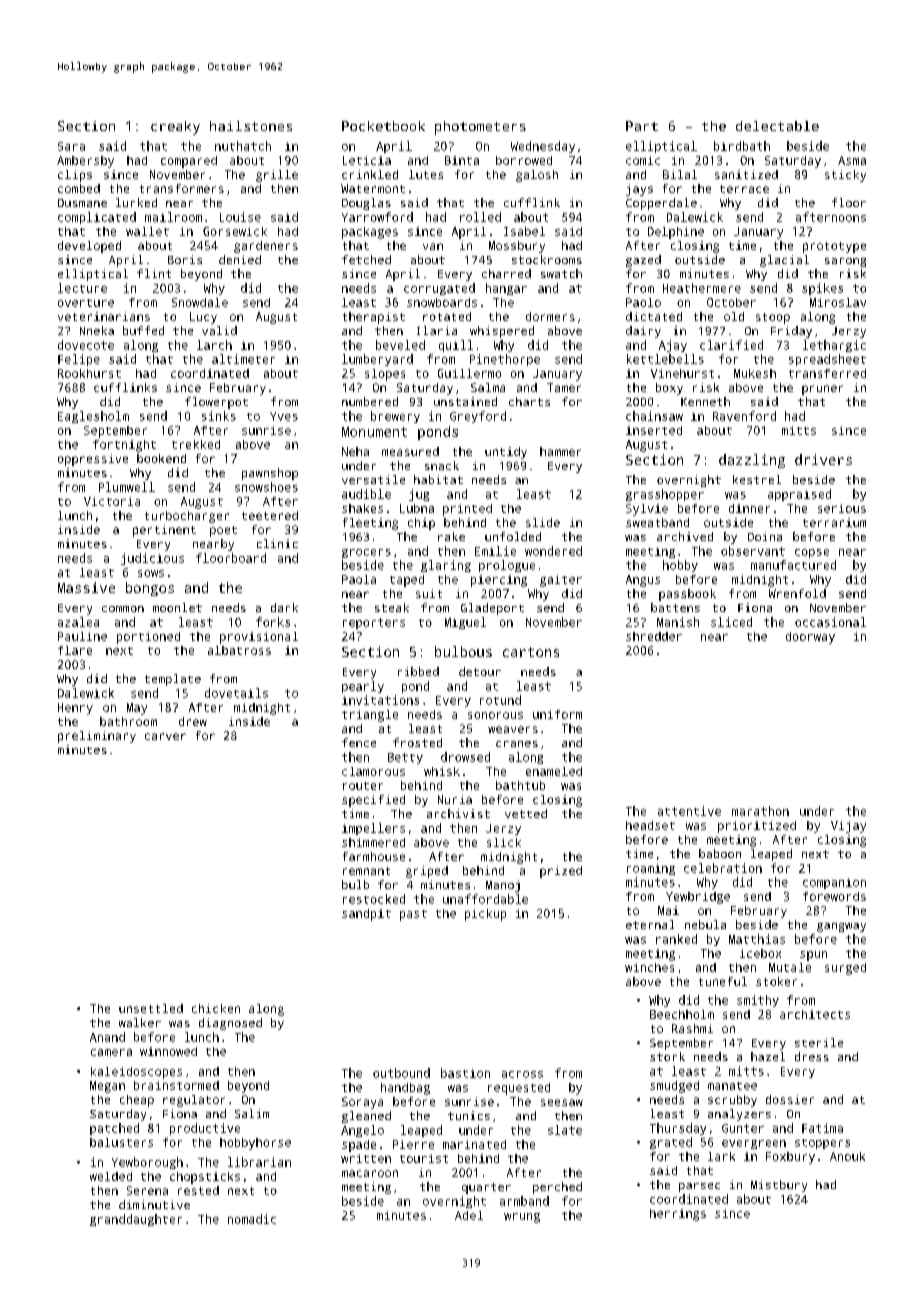 The image size is (924, 1308). Describe the element at coordinates (845, 176) in the image. I see `sticky` at that location.
